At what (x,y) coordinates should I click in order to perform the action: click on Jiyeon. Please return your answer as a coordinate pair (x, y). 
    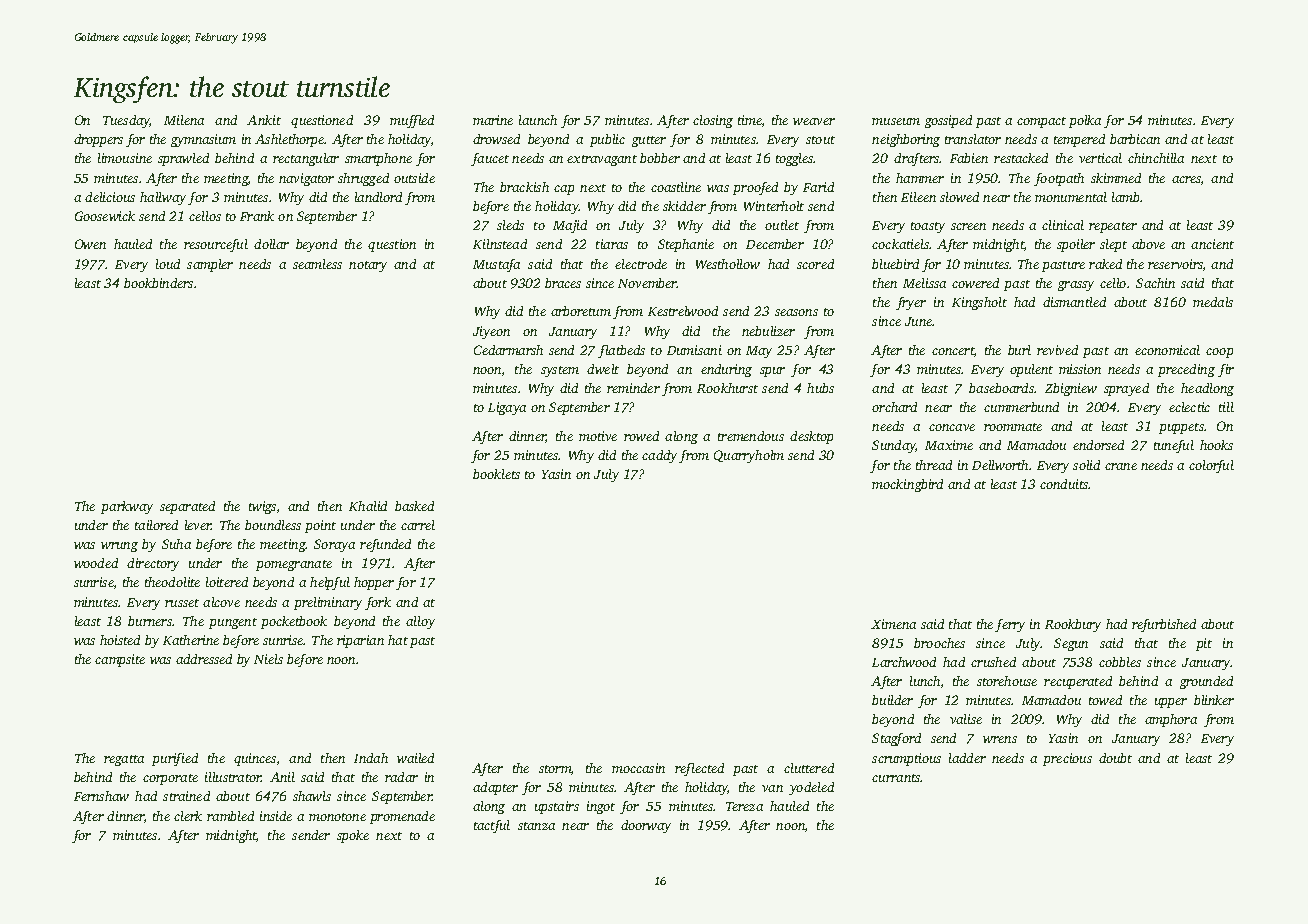
    Looking at the image, I should click on (491, 332).
